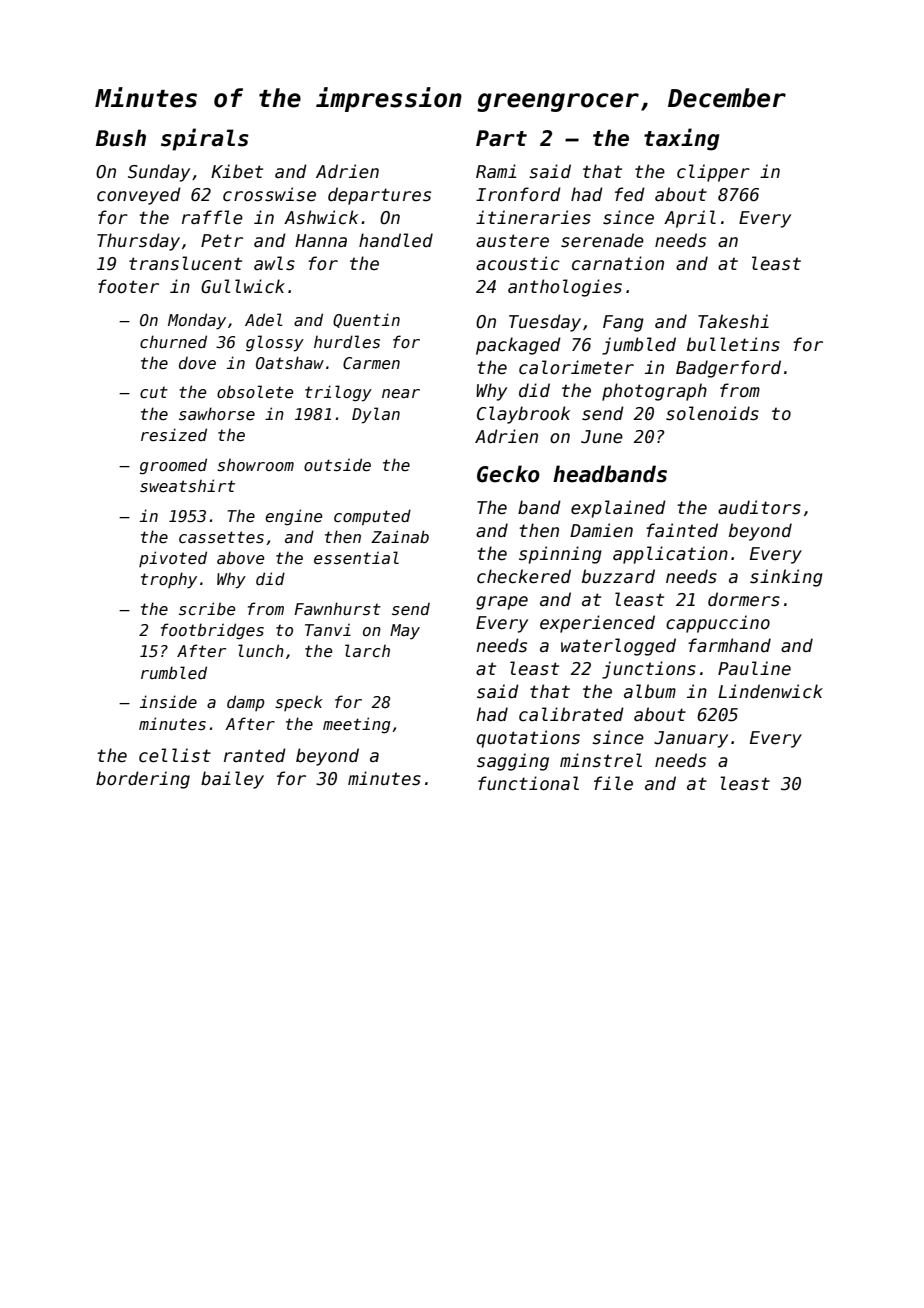 The image size is (924, 1308). I want to click on austere, so click(512, 241).
